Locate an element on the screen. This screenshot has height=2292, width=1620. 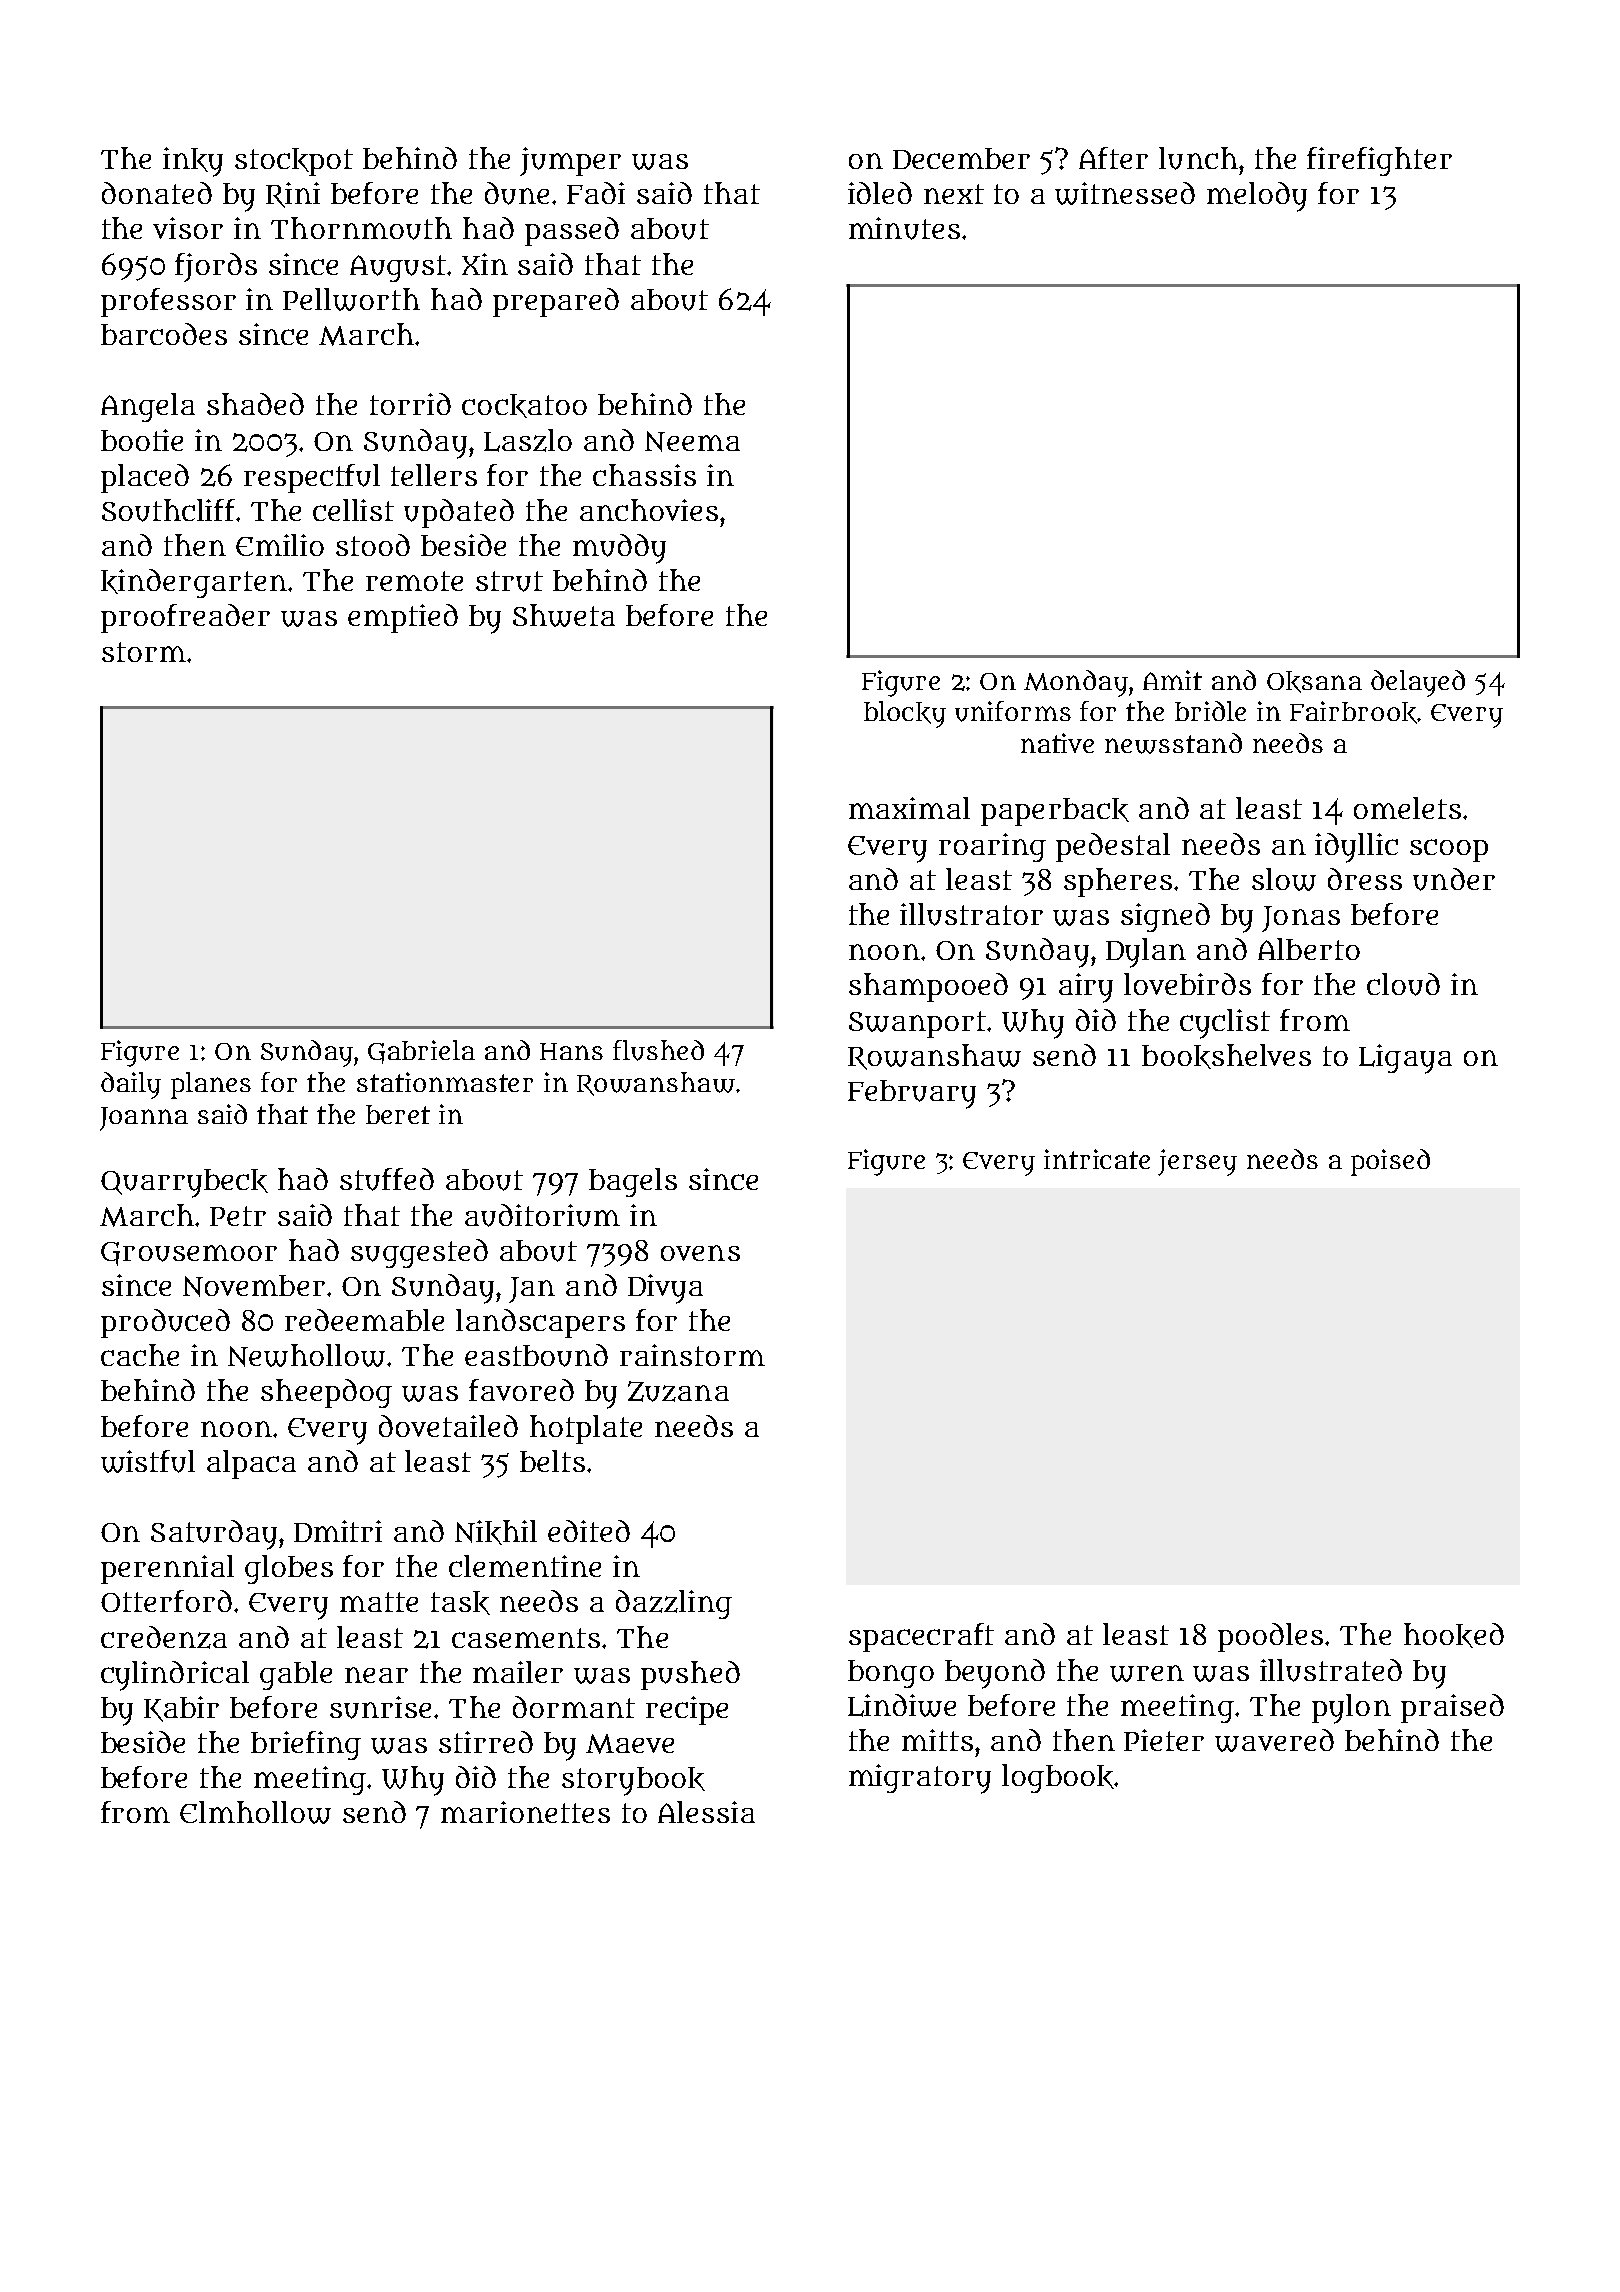
lunch is located at coordinates (1198, 158).
